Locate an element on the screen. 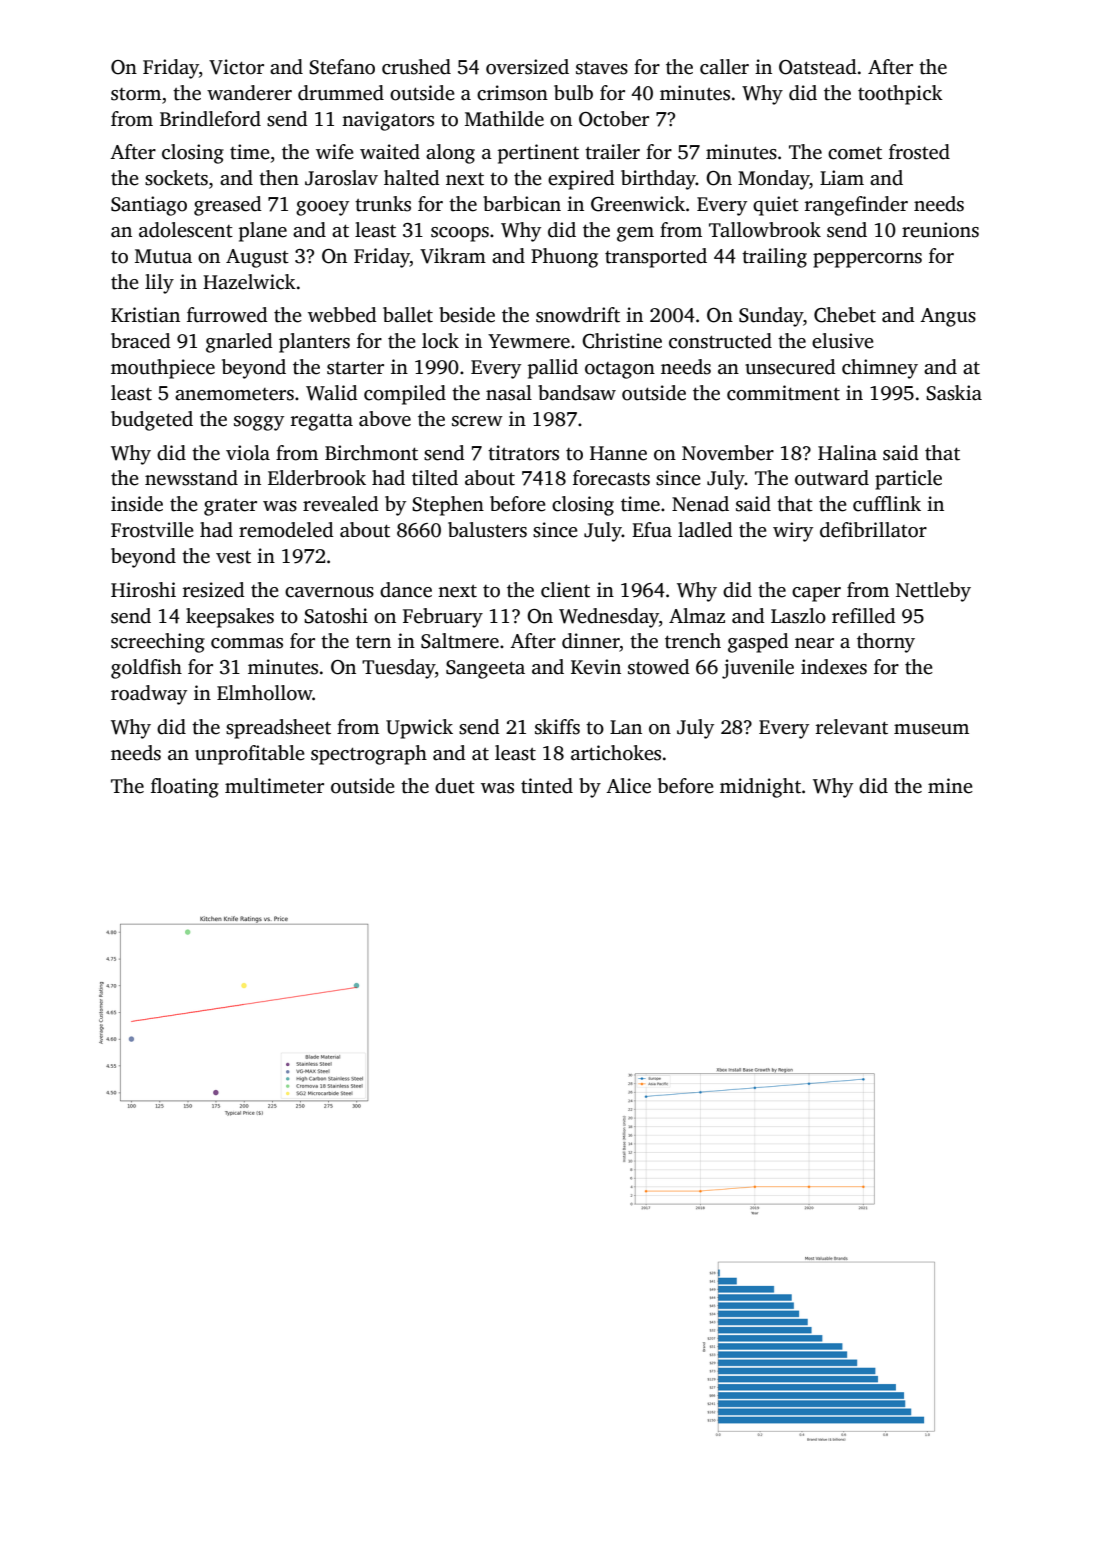  crushed is located at coordinates (416, 67).
